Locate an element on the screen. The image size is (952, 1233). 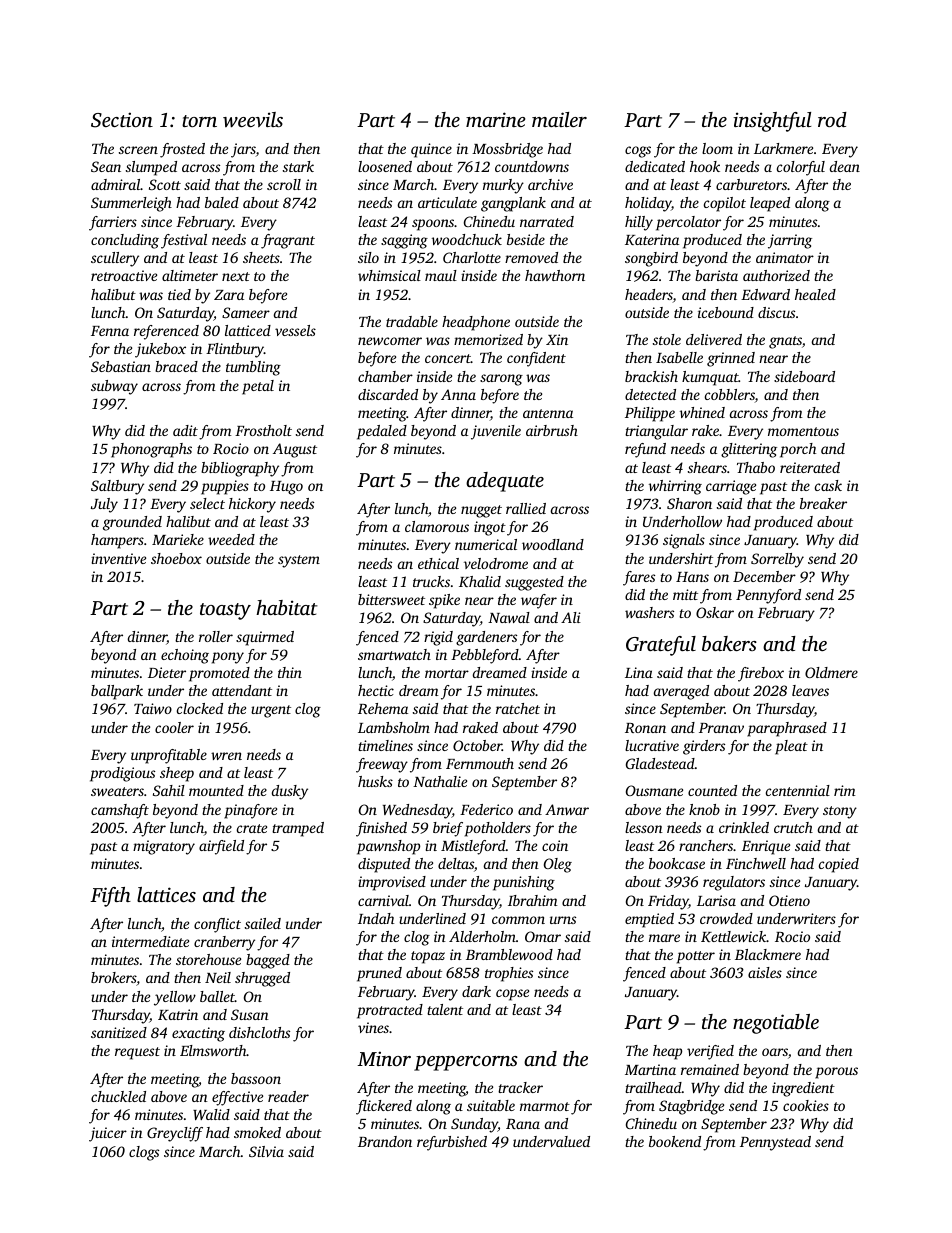
weevils is located at coordinates (253, 120).
